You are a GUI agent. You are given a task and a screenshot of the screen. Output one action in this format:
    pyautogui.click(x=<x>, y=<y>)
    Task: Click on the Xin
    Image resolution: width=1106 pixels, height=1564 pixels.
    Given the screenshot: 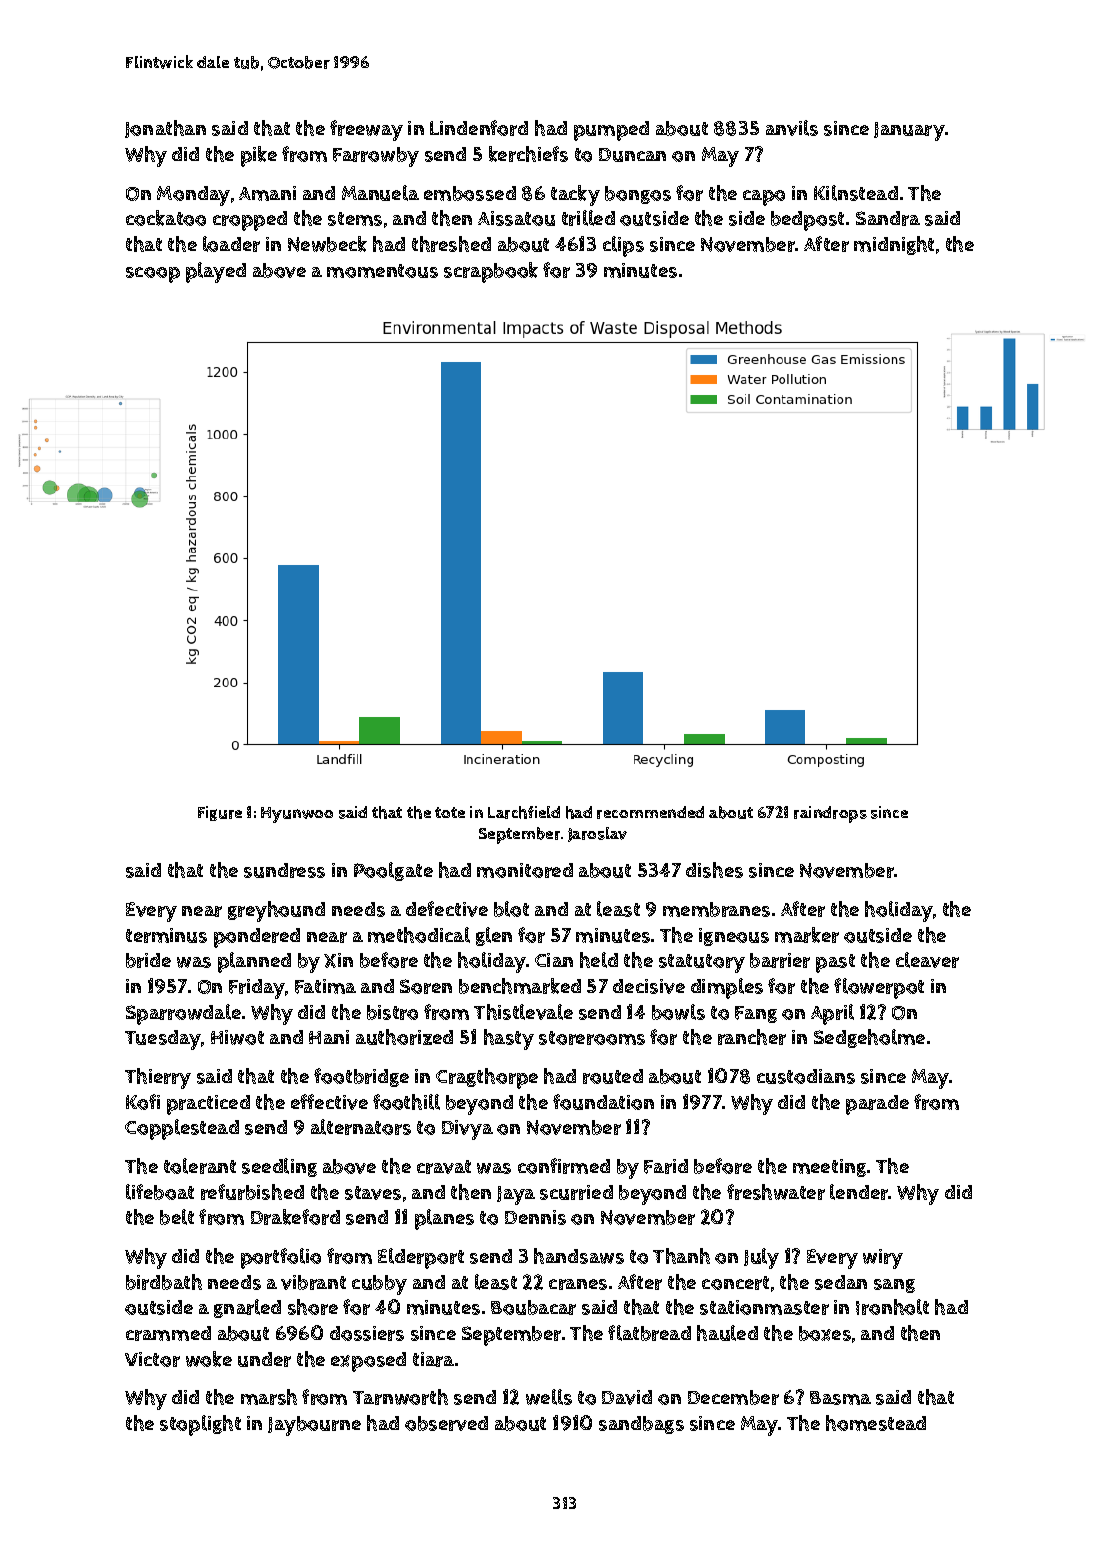 What is the action you would take?
    pyautogui.click(x=338, y=960)
